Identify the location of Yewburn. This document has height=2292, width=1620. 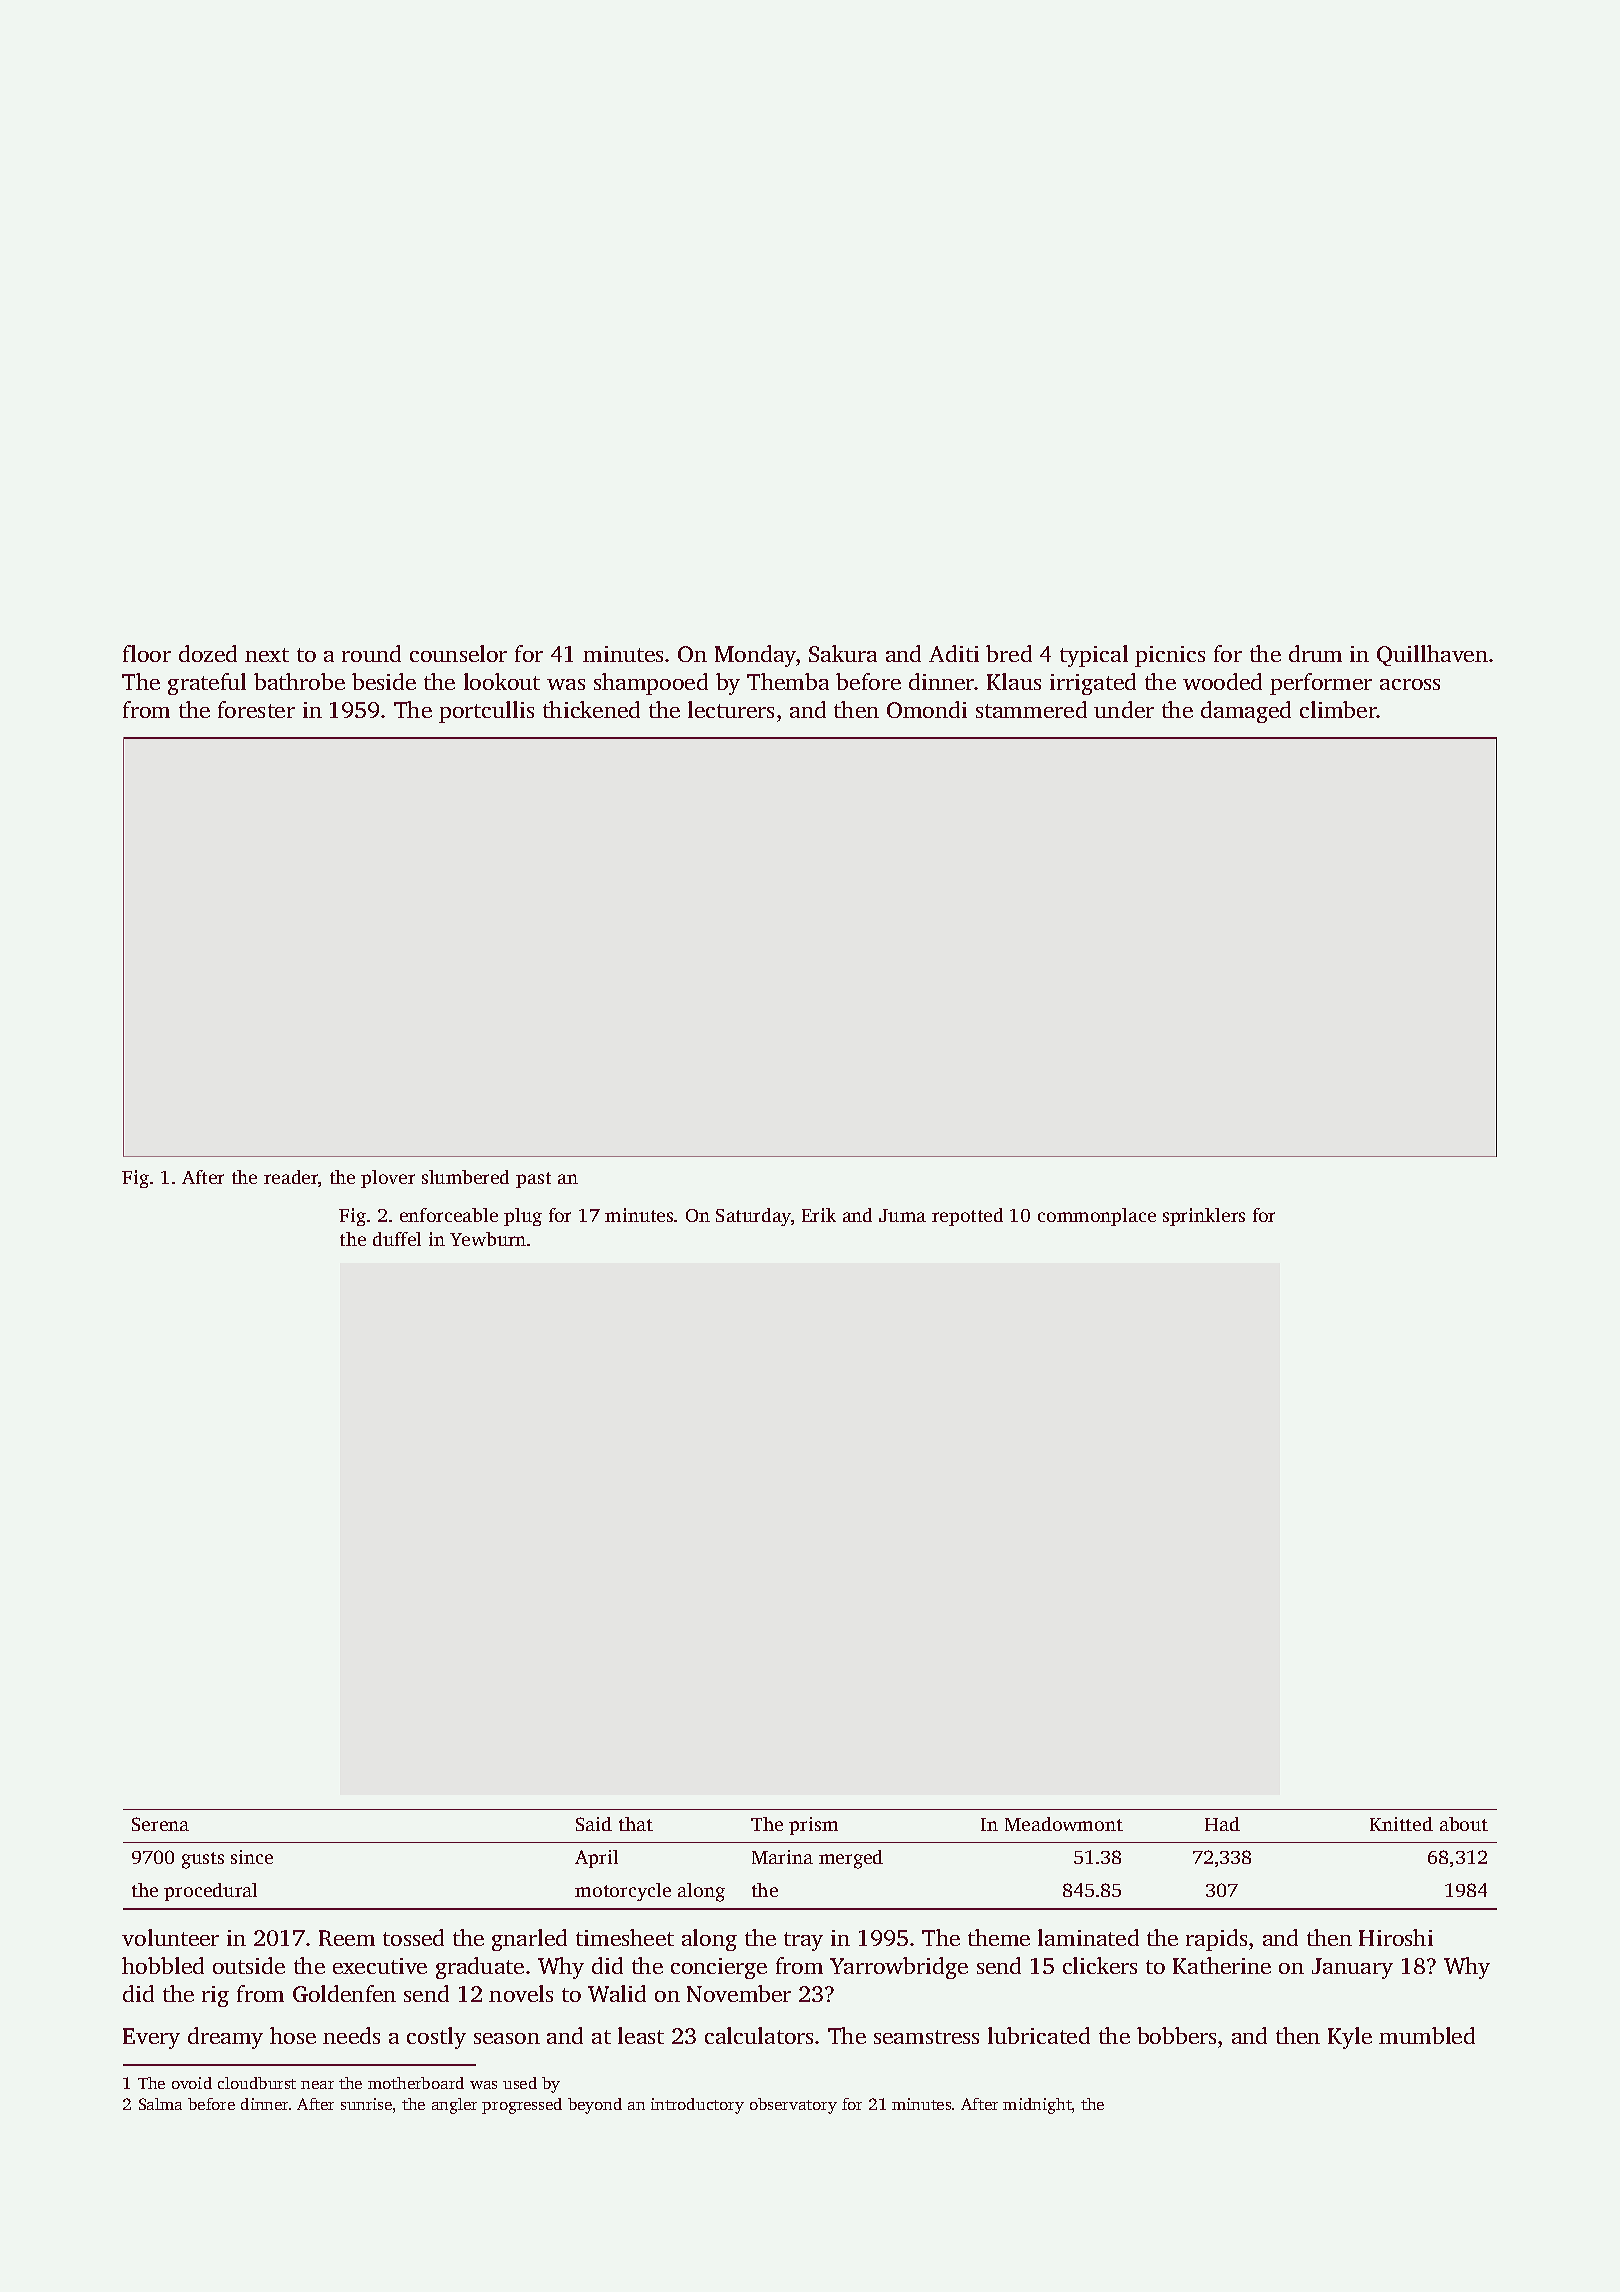
(488, 1239).
